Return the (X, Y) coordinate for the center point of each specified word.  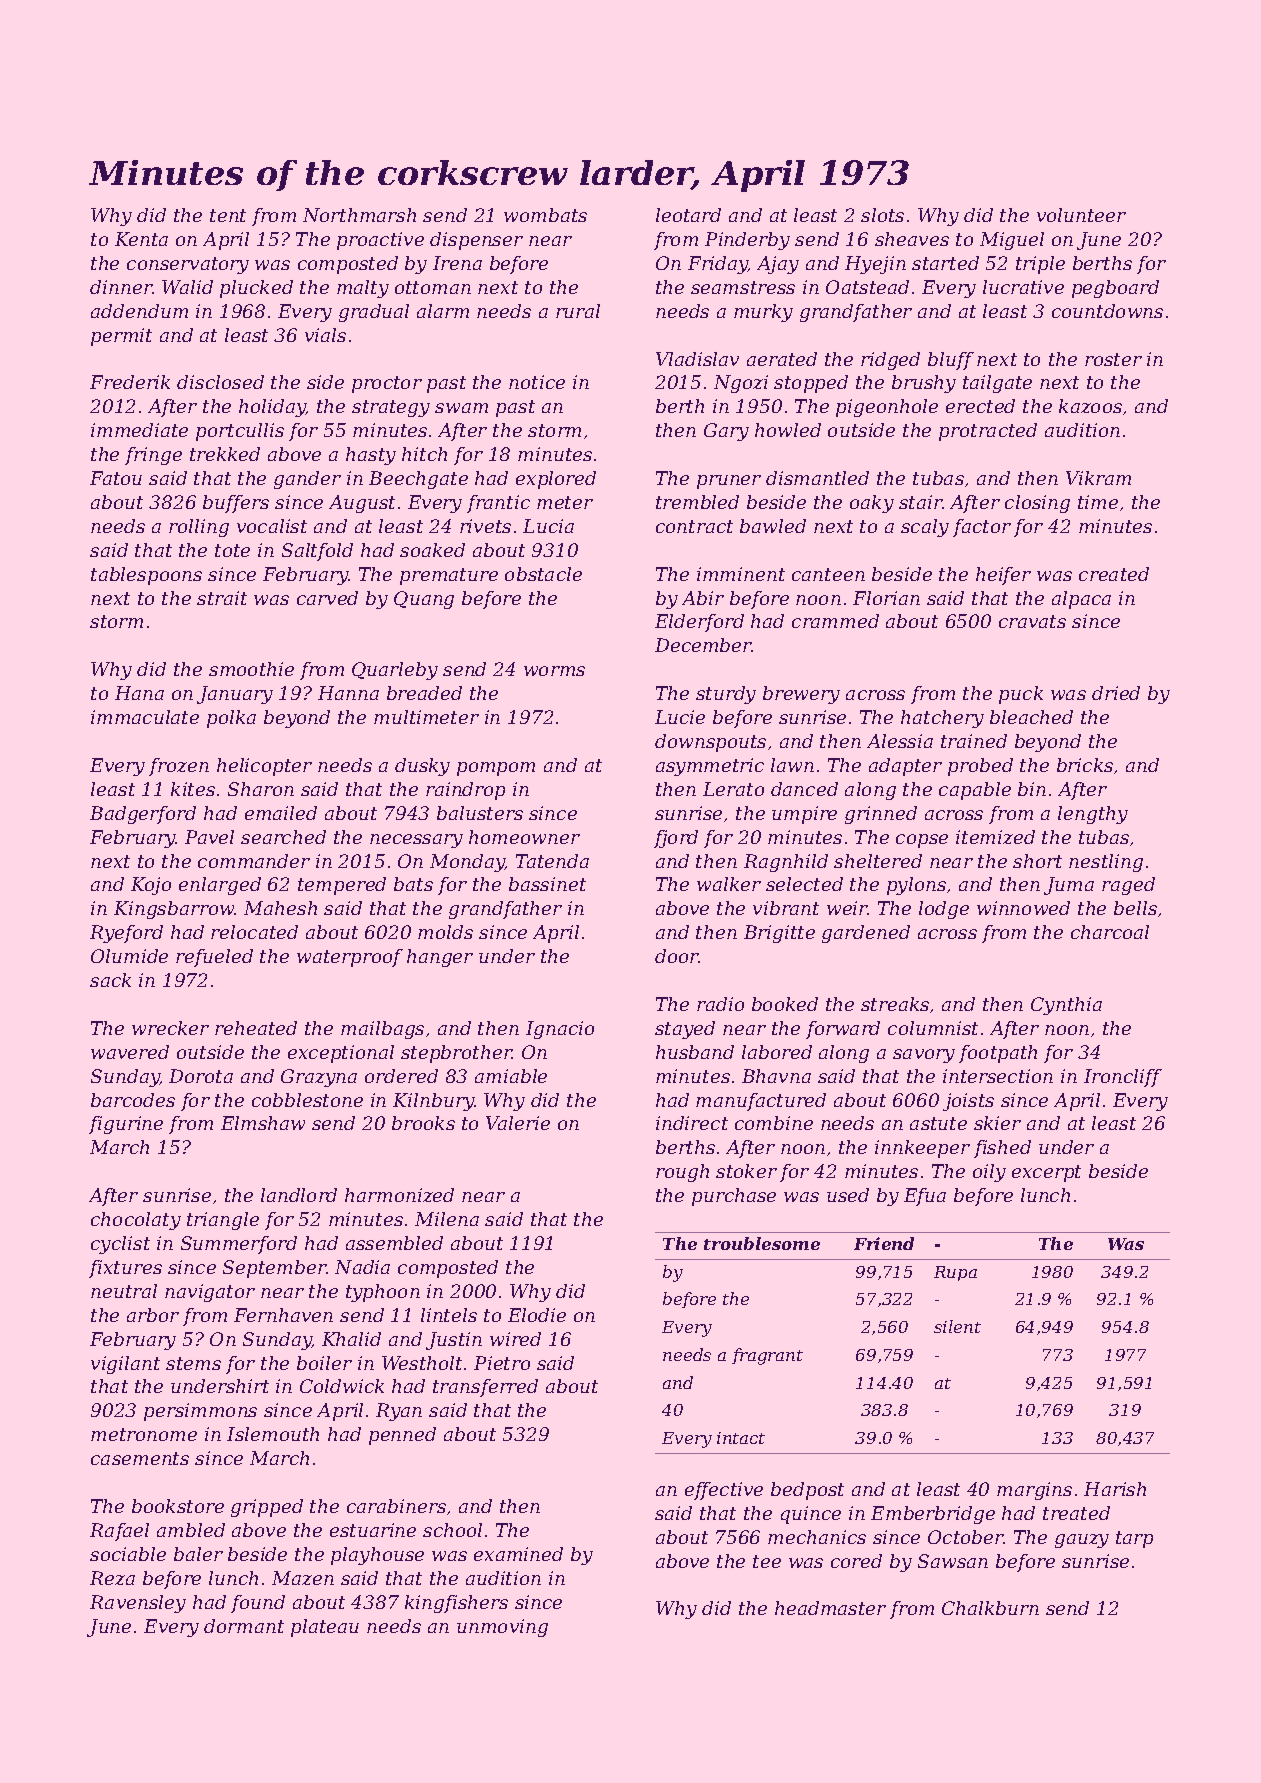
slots (882, 215)
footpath (998, 1054)
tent (228, 215)
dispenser (476, 241)
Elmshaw (263, 1123)
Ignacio (560, 1030)
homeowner (524, 837)
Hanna (348, 693)
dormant (244, 1626)
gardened (866, 934)
